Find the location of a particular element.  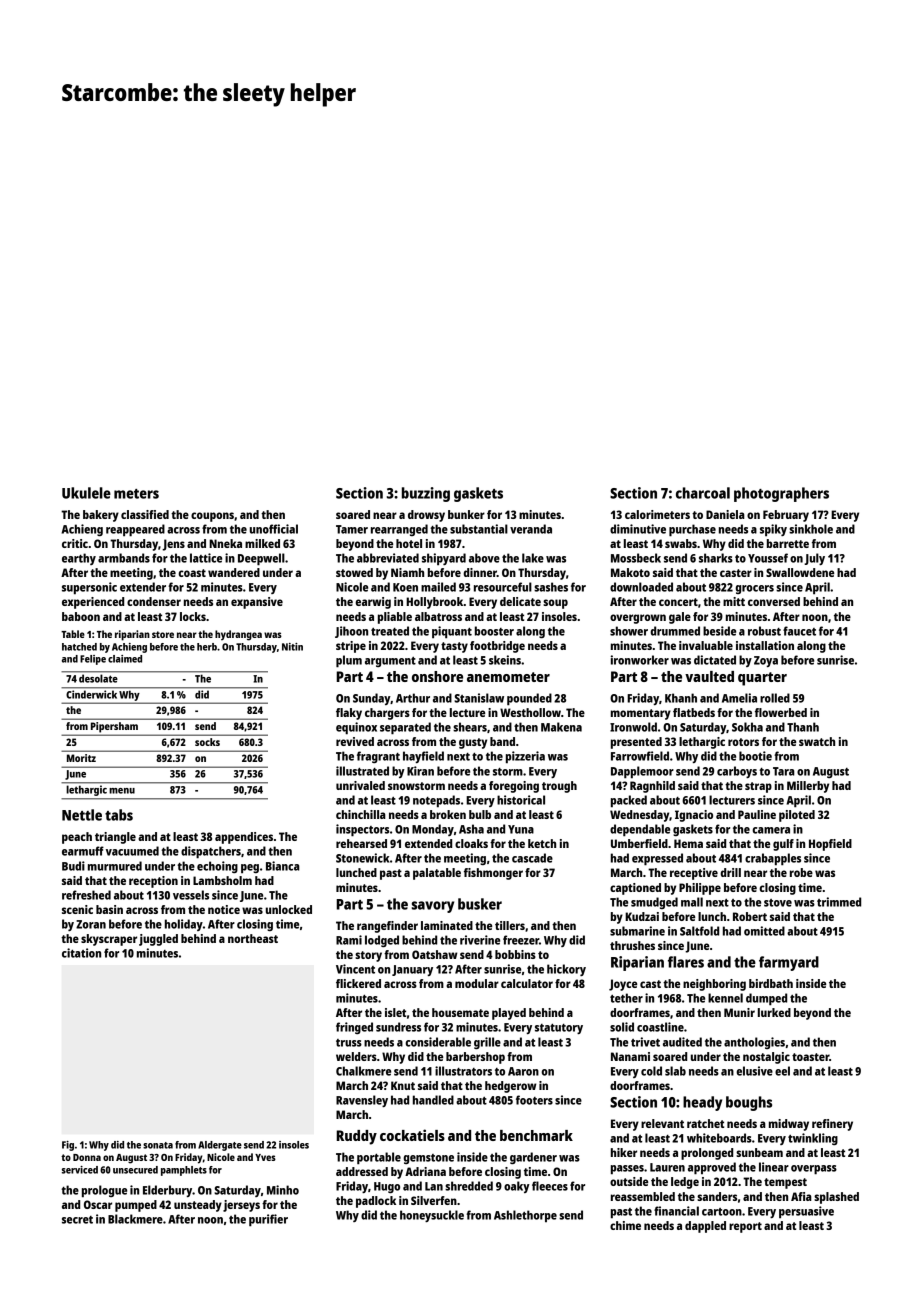

birdbath is located at coordinates (771, 983).
